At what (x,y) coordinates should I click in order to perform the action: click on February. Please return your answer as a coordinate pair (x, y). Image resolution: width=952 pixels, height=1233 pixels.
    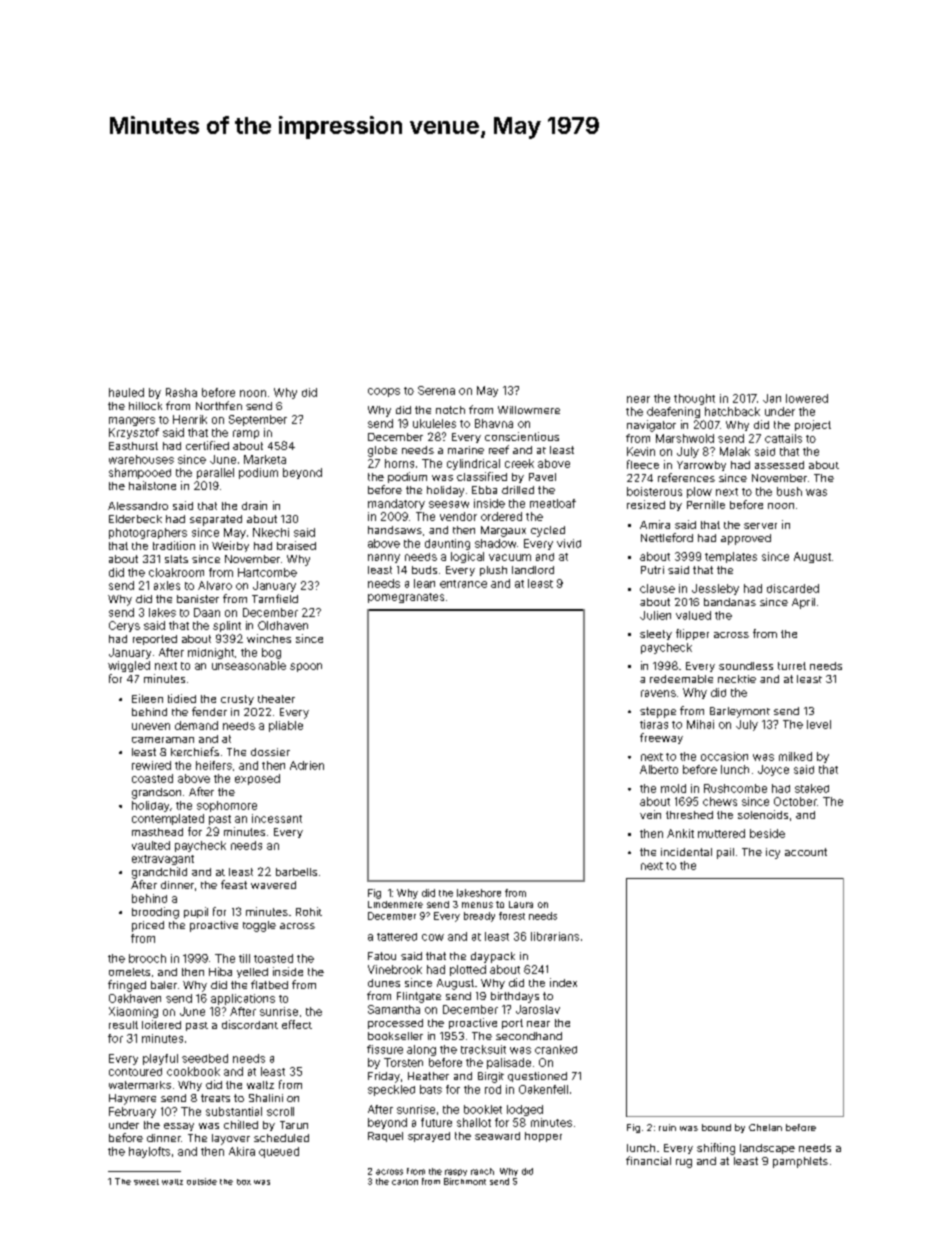
    Looking at the image, I should click on (132, 1112).
